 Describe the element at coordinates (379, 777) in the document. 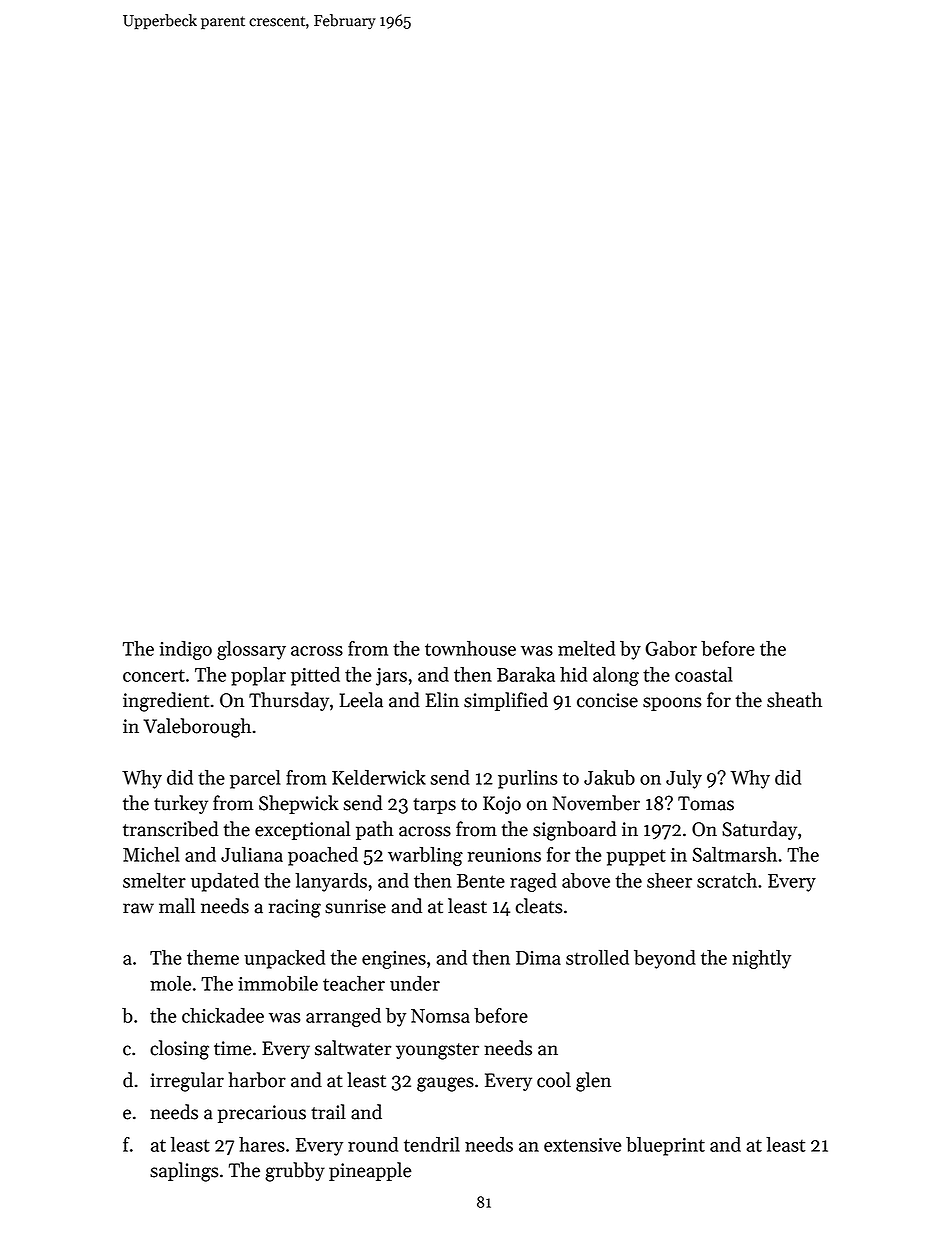

I see `Kelderwick` at that location.
